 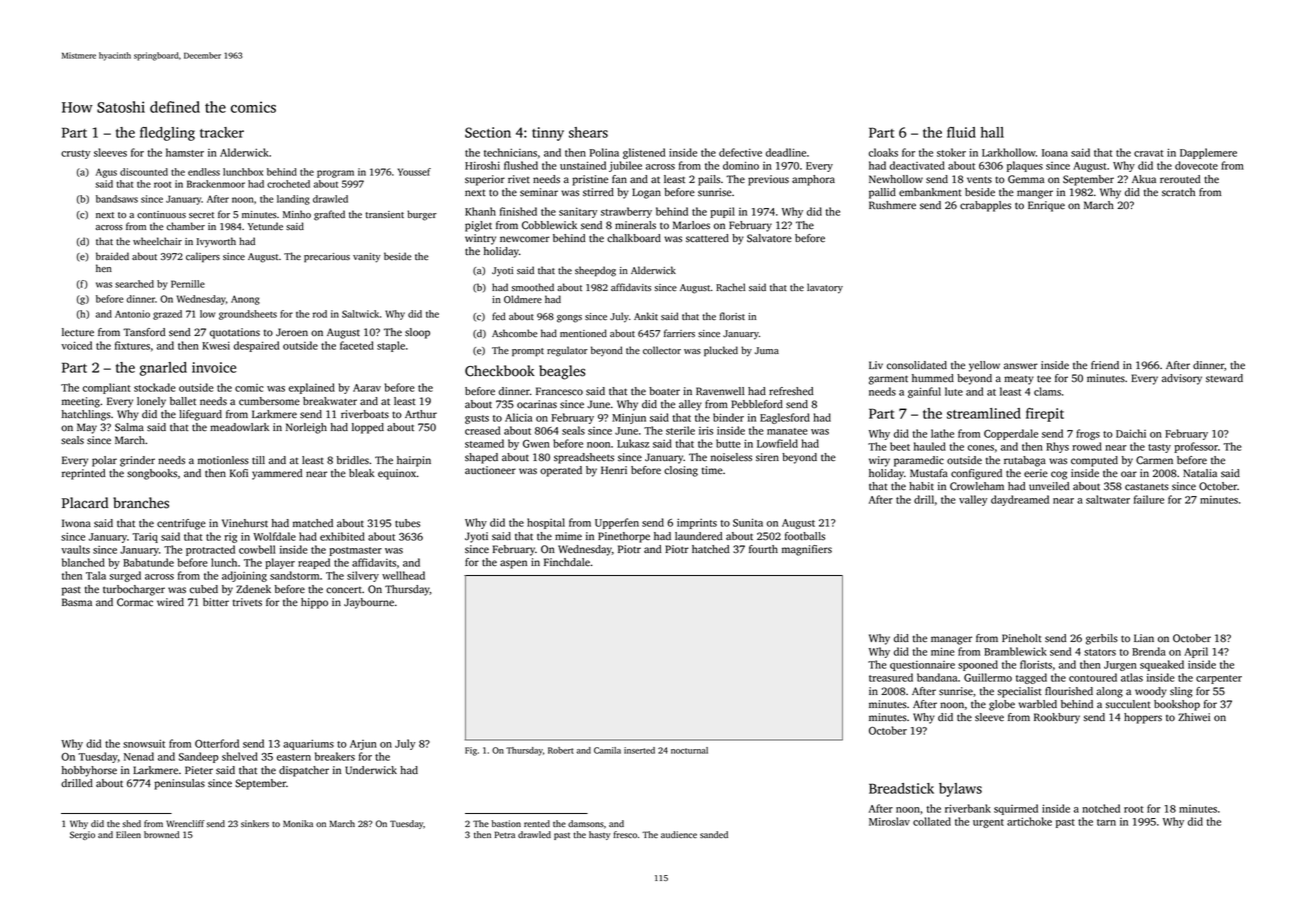 I want to click on gerbils, so click(x=1102, y=639).
